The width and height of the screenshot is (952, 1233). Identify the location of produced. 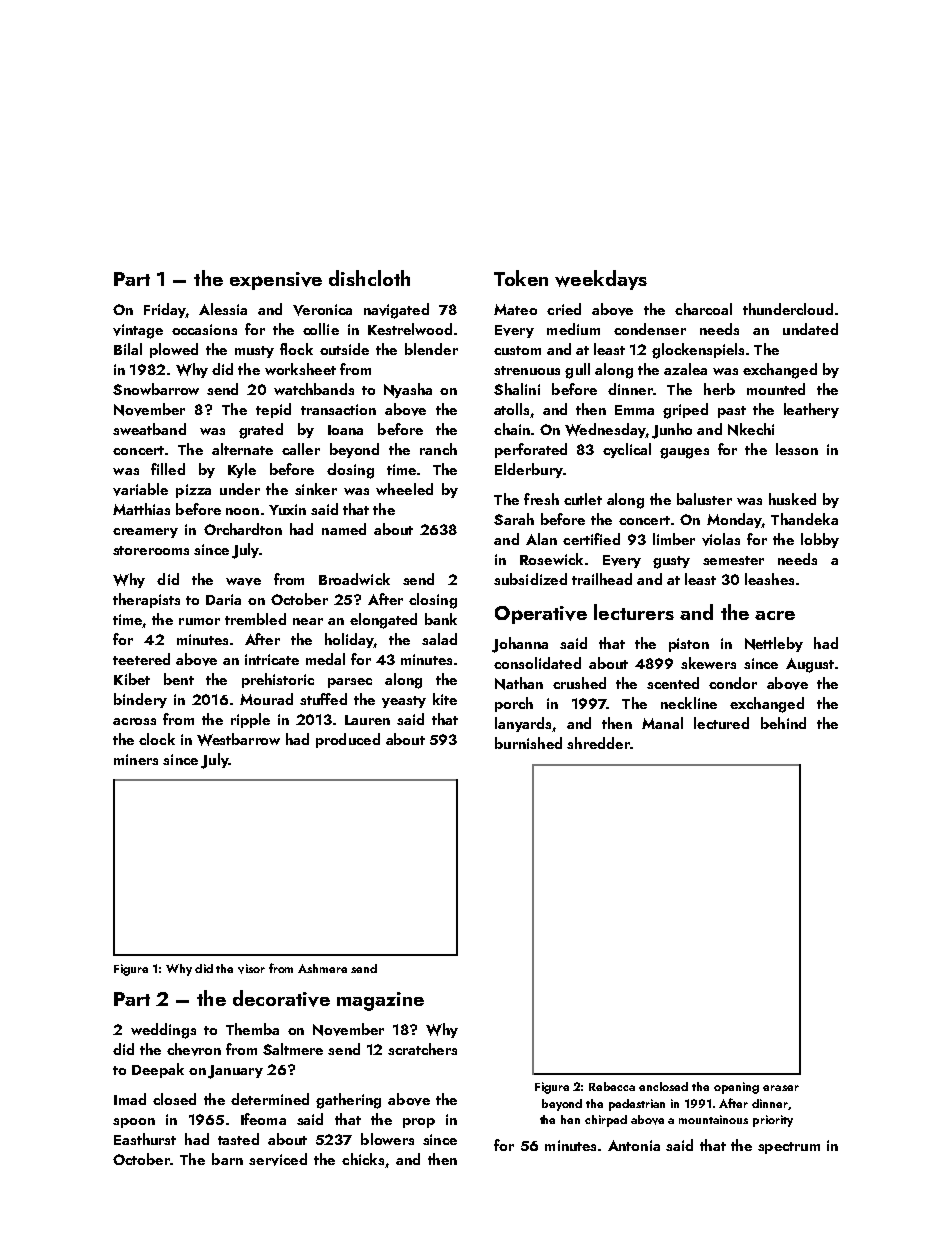
(348, 740).
